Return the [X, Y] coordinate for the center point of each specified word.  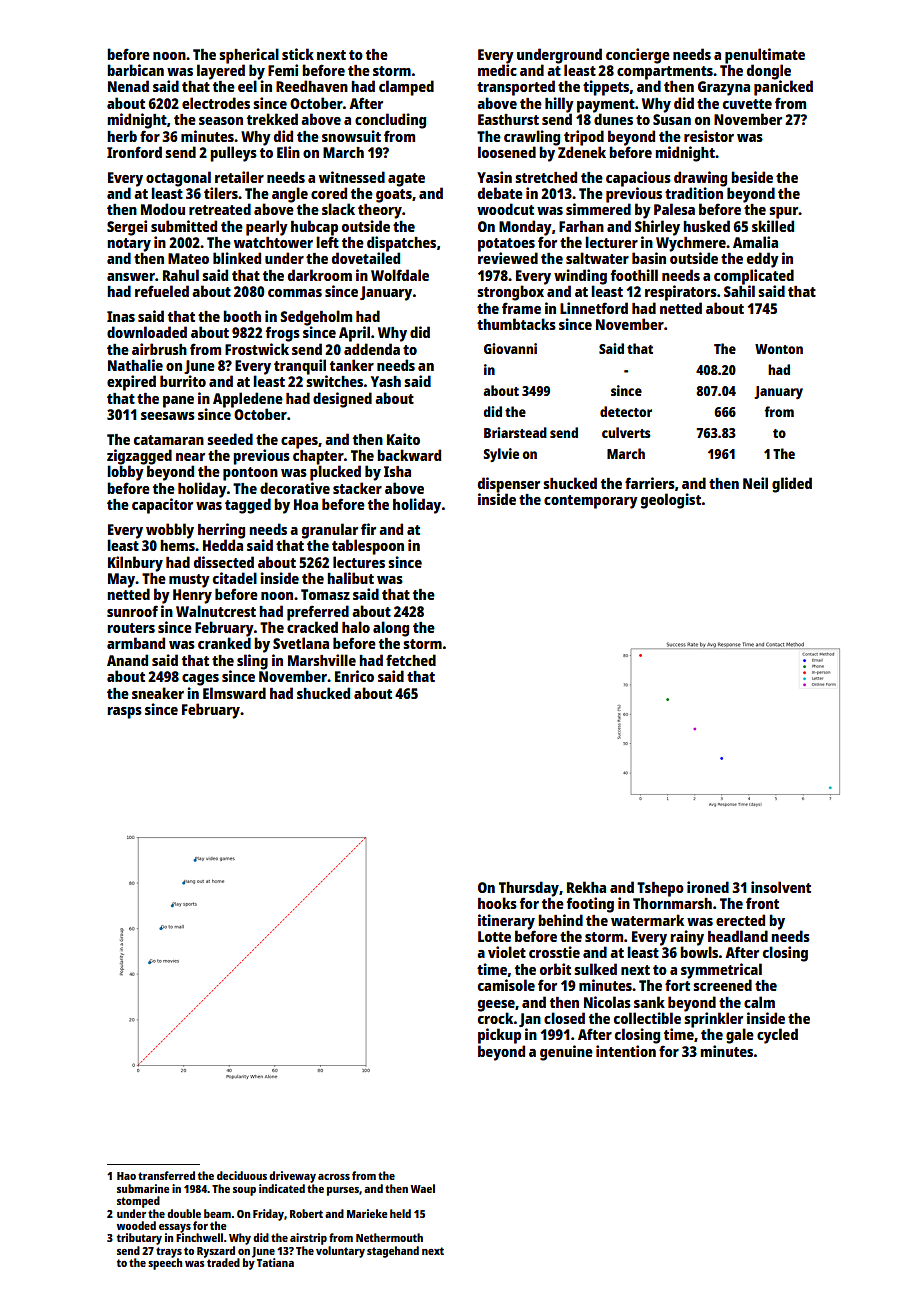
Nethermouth [389, 1237]
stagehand [393, 1252]
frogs [283, 334]
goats [394, 196]
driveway [292, 1177]
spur [784, 213]
